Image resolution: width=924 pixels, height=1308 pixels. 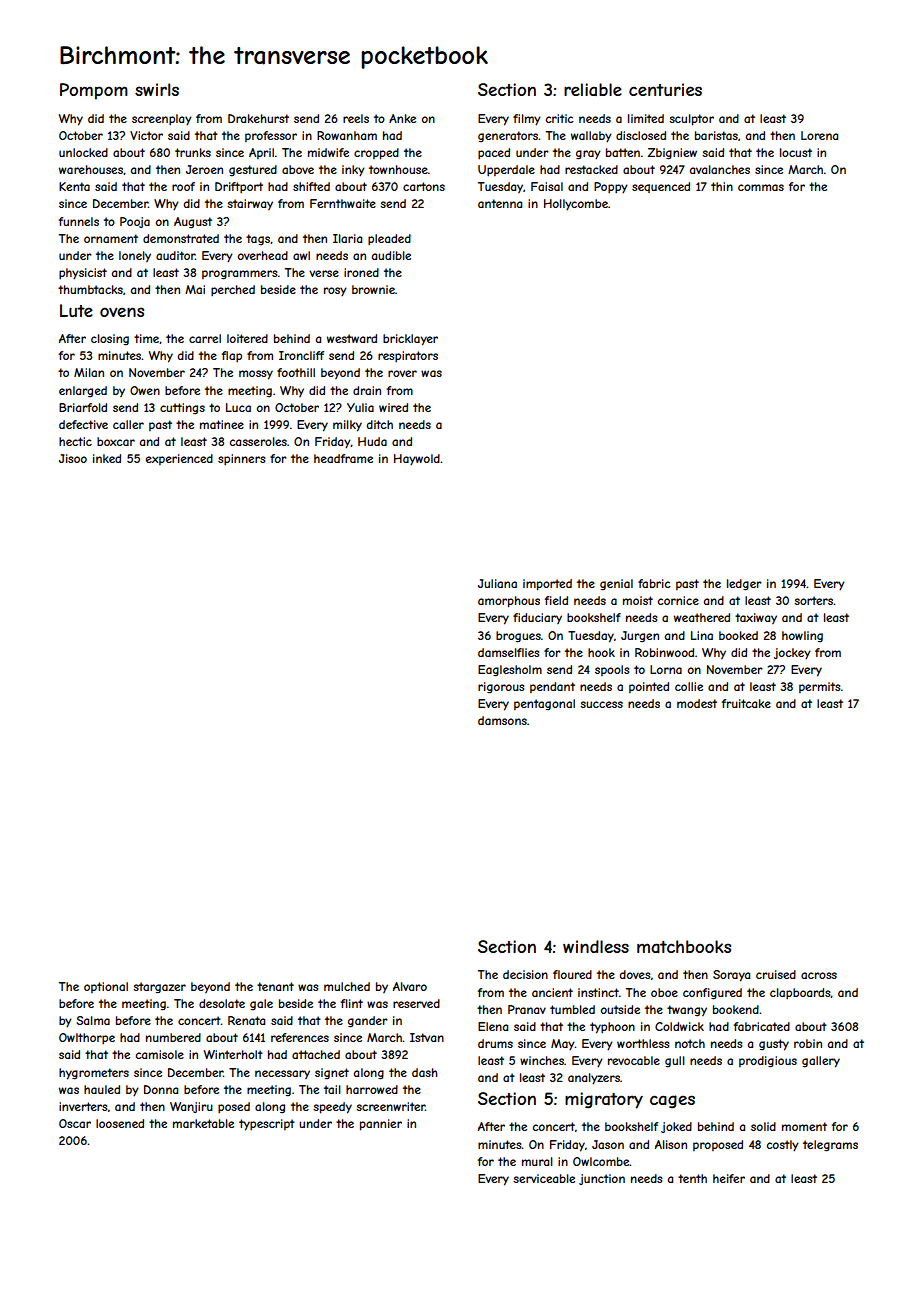 What do you see at coordinates (356, 118) in the page?
I see `reels` at bounding box center [356, 118].
